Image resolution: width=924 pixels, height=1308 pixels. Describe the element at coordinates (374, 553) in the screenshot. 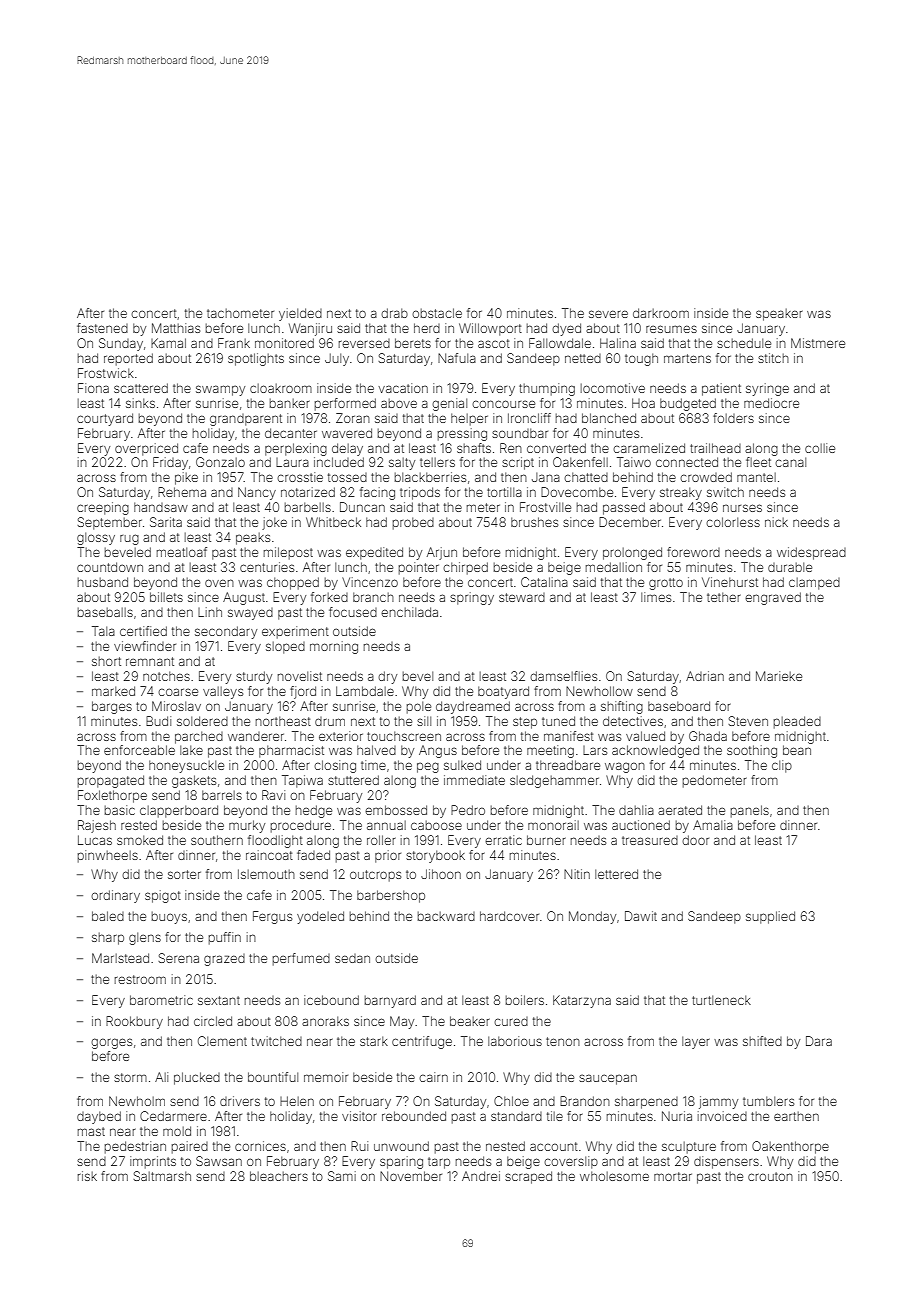

I see `expedited` at that location.
